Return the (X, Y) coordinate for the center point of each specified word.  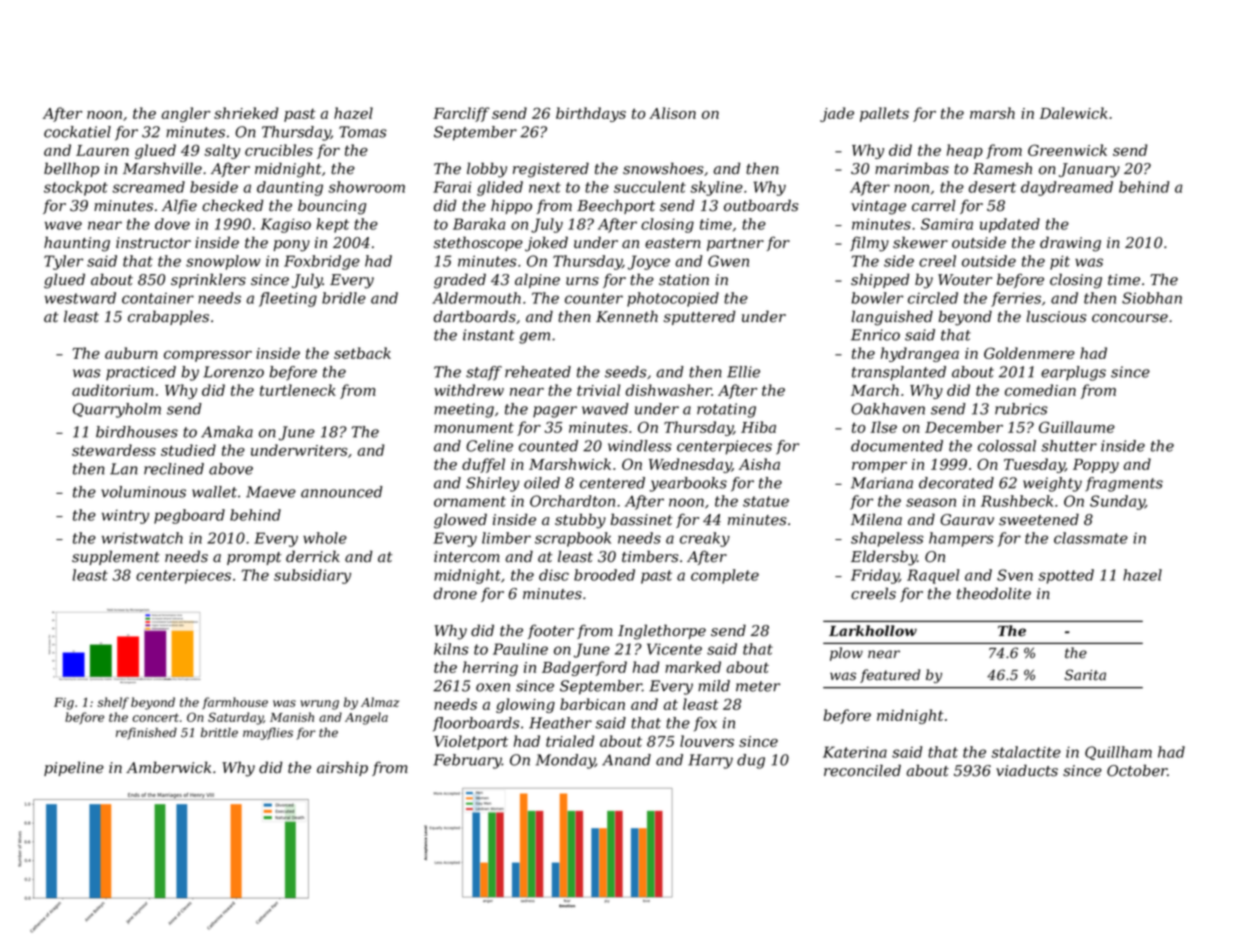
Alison (672, 113)
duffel (483, 465)
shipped (880, 280)
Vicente (674, 649)
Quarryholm (117, 410)
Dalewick (1073, 113)
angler (185, 114)
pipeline (74, 768)
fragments (1124, 484)
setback (362, 353)
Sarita (1085, 675)
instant (488, 335)
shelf (113, 703)
